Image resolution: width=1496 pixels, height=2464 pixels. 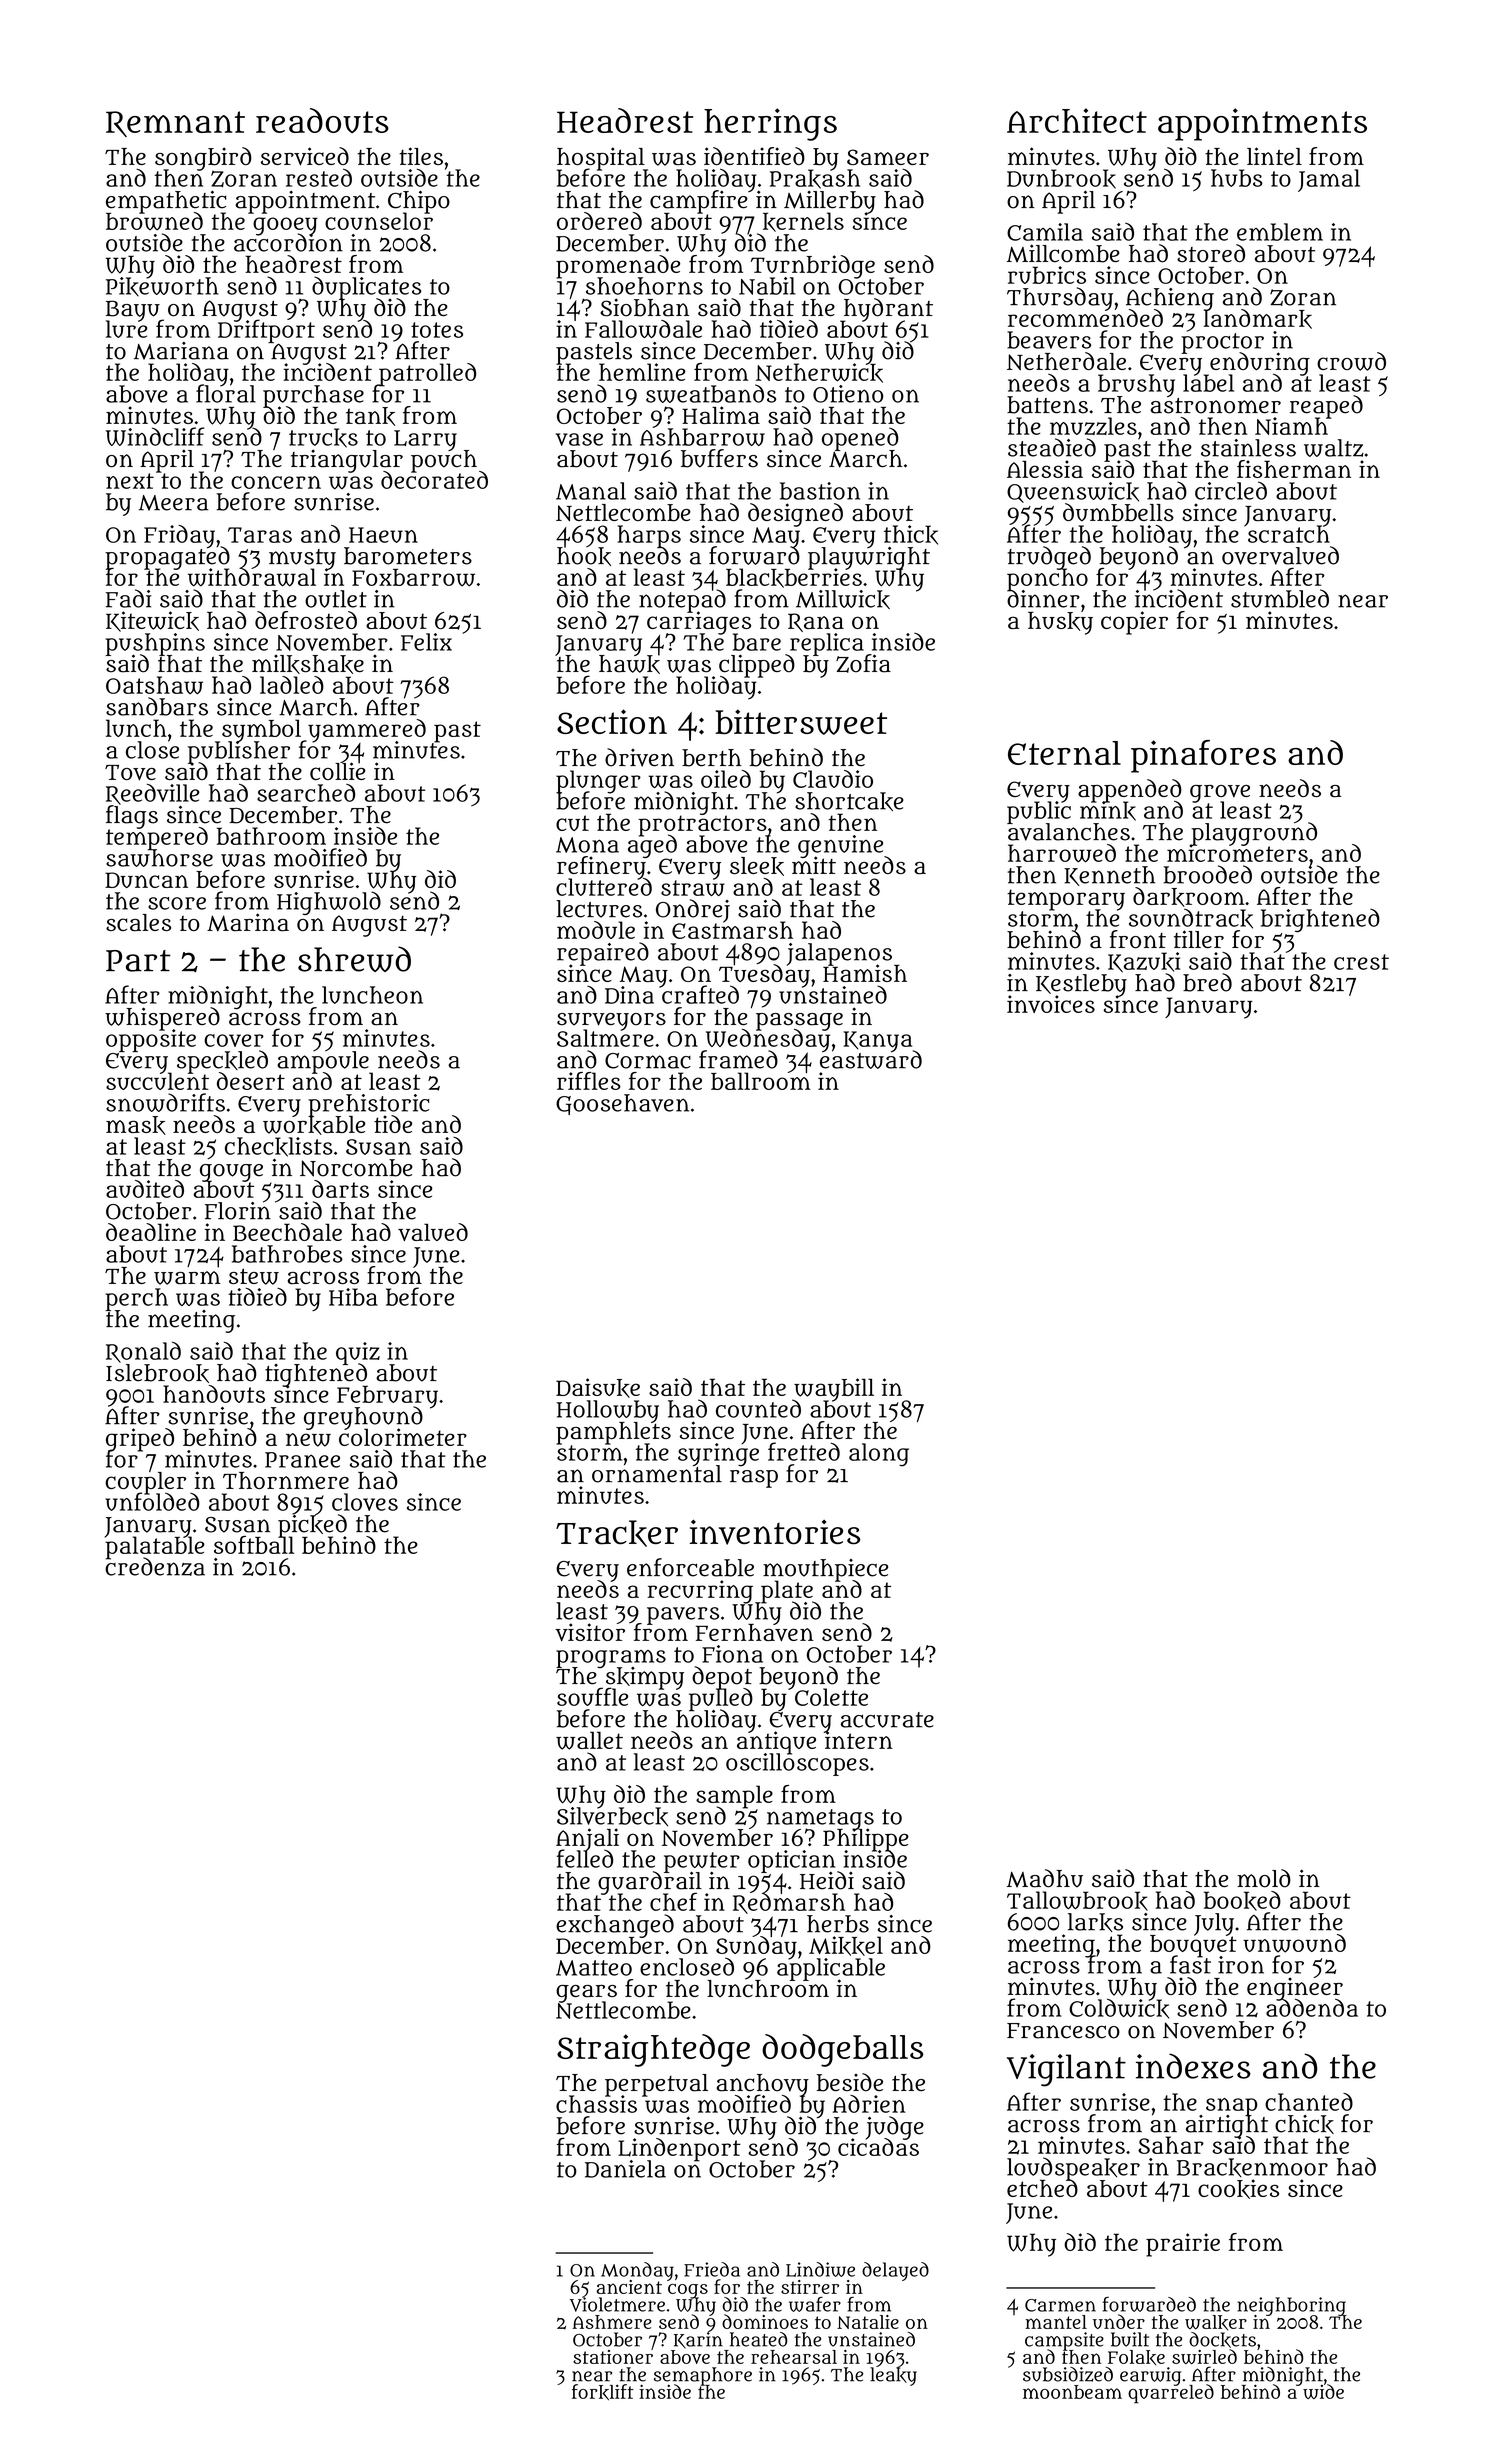 I want to click on Architect, so click(x=1077, y=120).
